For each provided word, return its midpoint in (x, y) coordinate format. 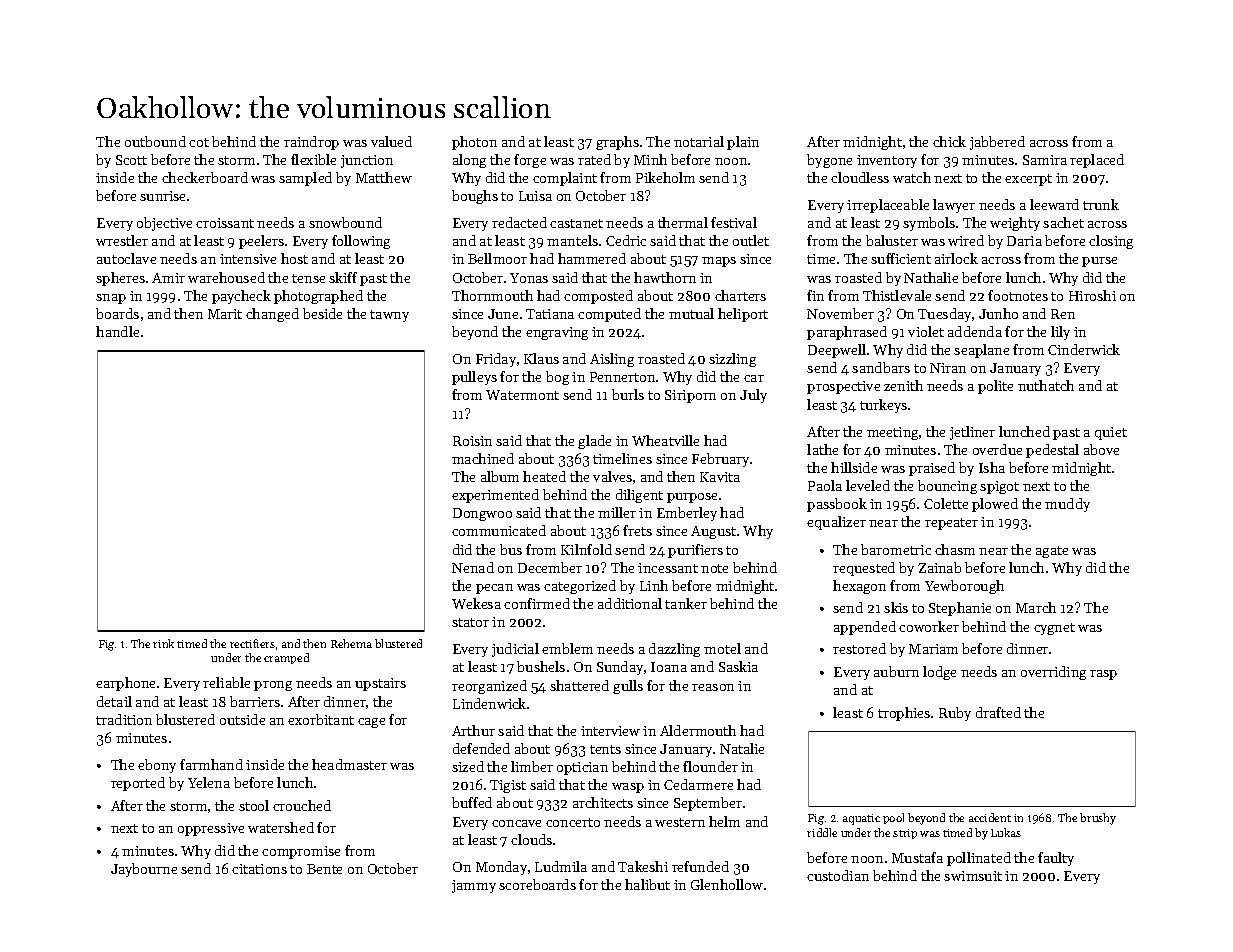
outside (242, 719)
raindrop (311, 143)
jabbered (997, 143)
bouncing (947, 487)
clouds (531, 839)
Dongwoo (482, 514)
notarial (699, 141)
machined (483, 458)
